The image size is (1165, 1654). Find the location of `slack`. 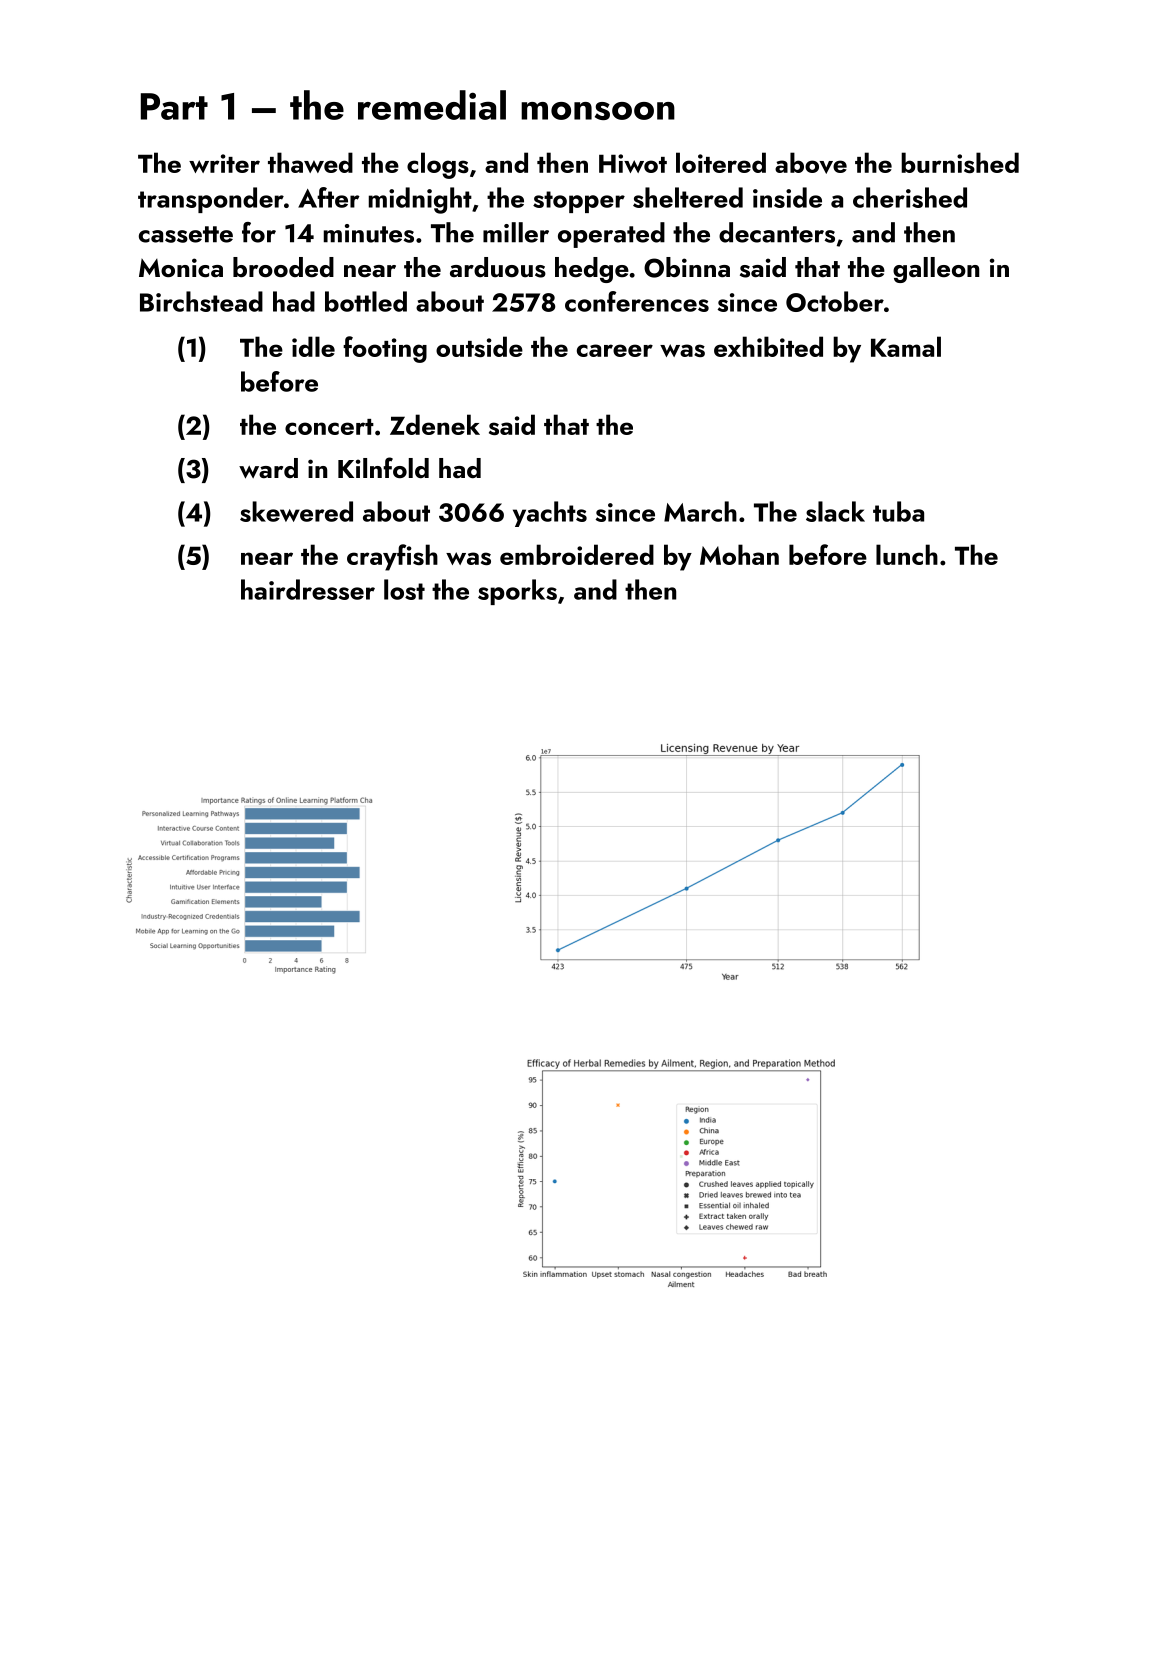

slack is located at coordinates (835, 511).
